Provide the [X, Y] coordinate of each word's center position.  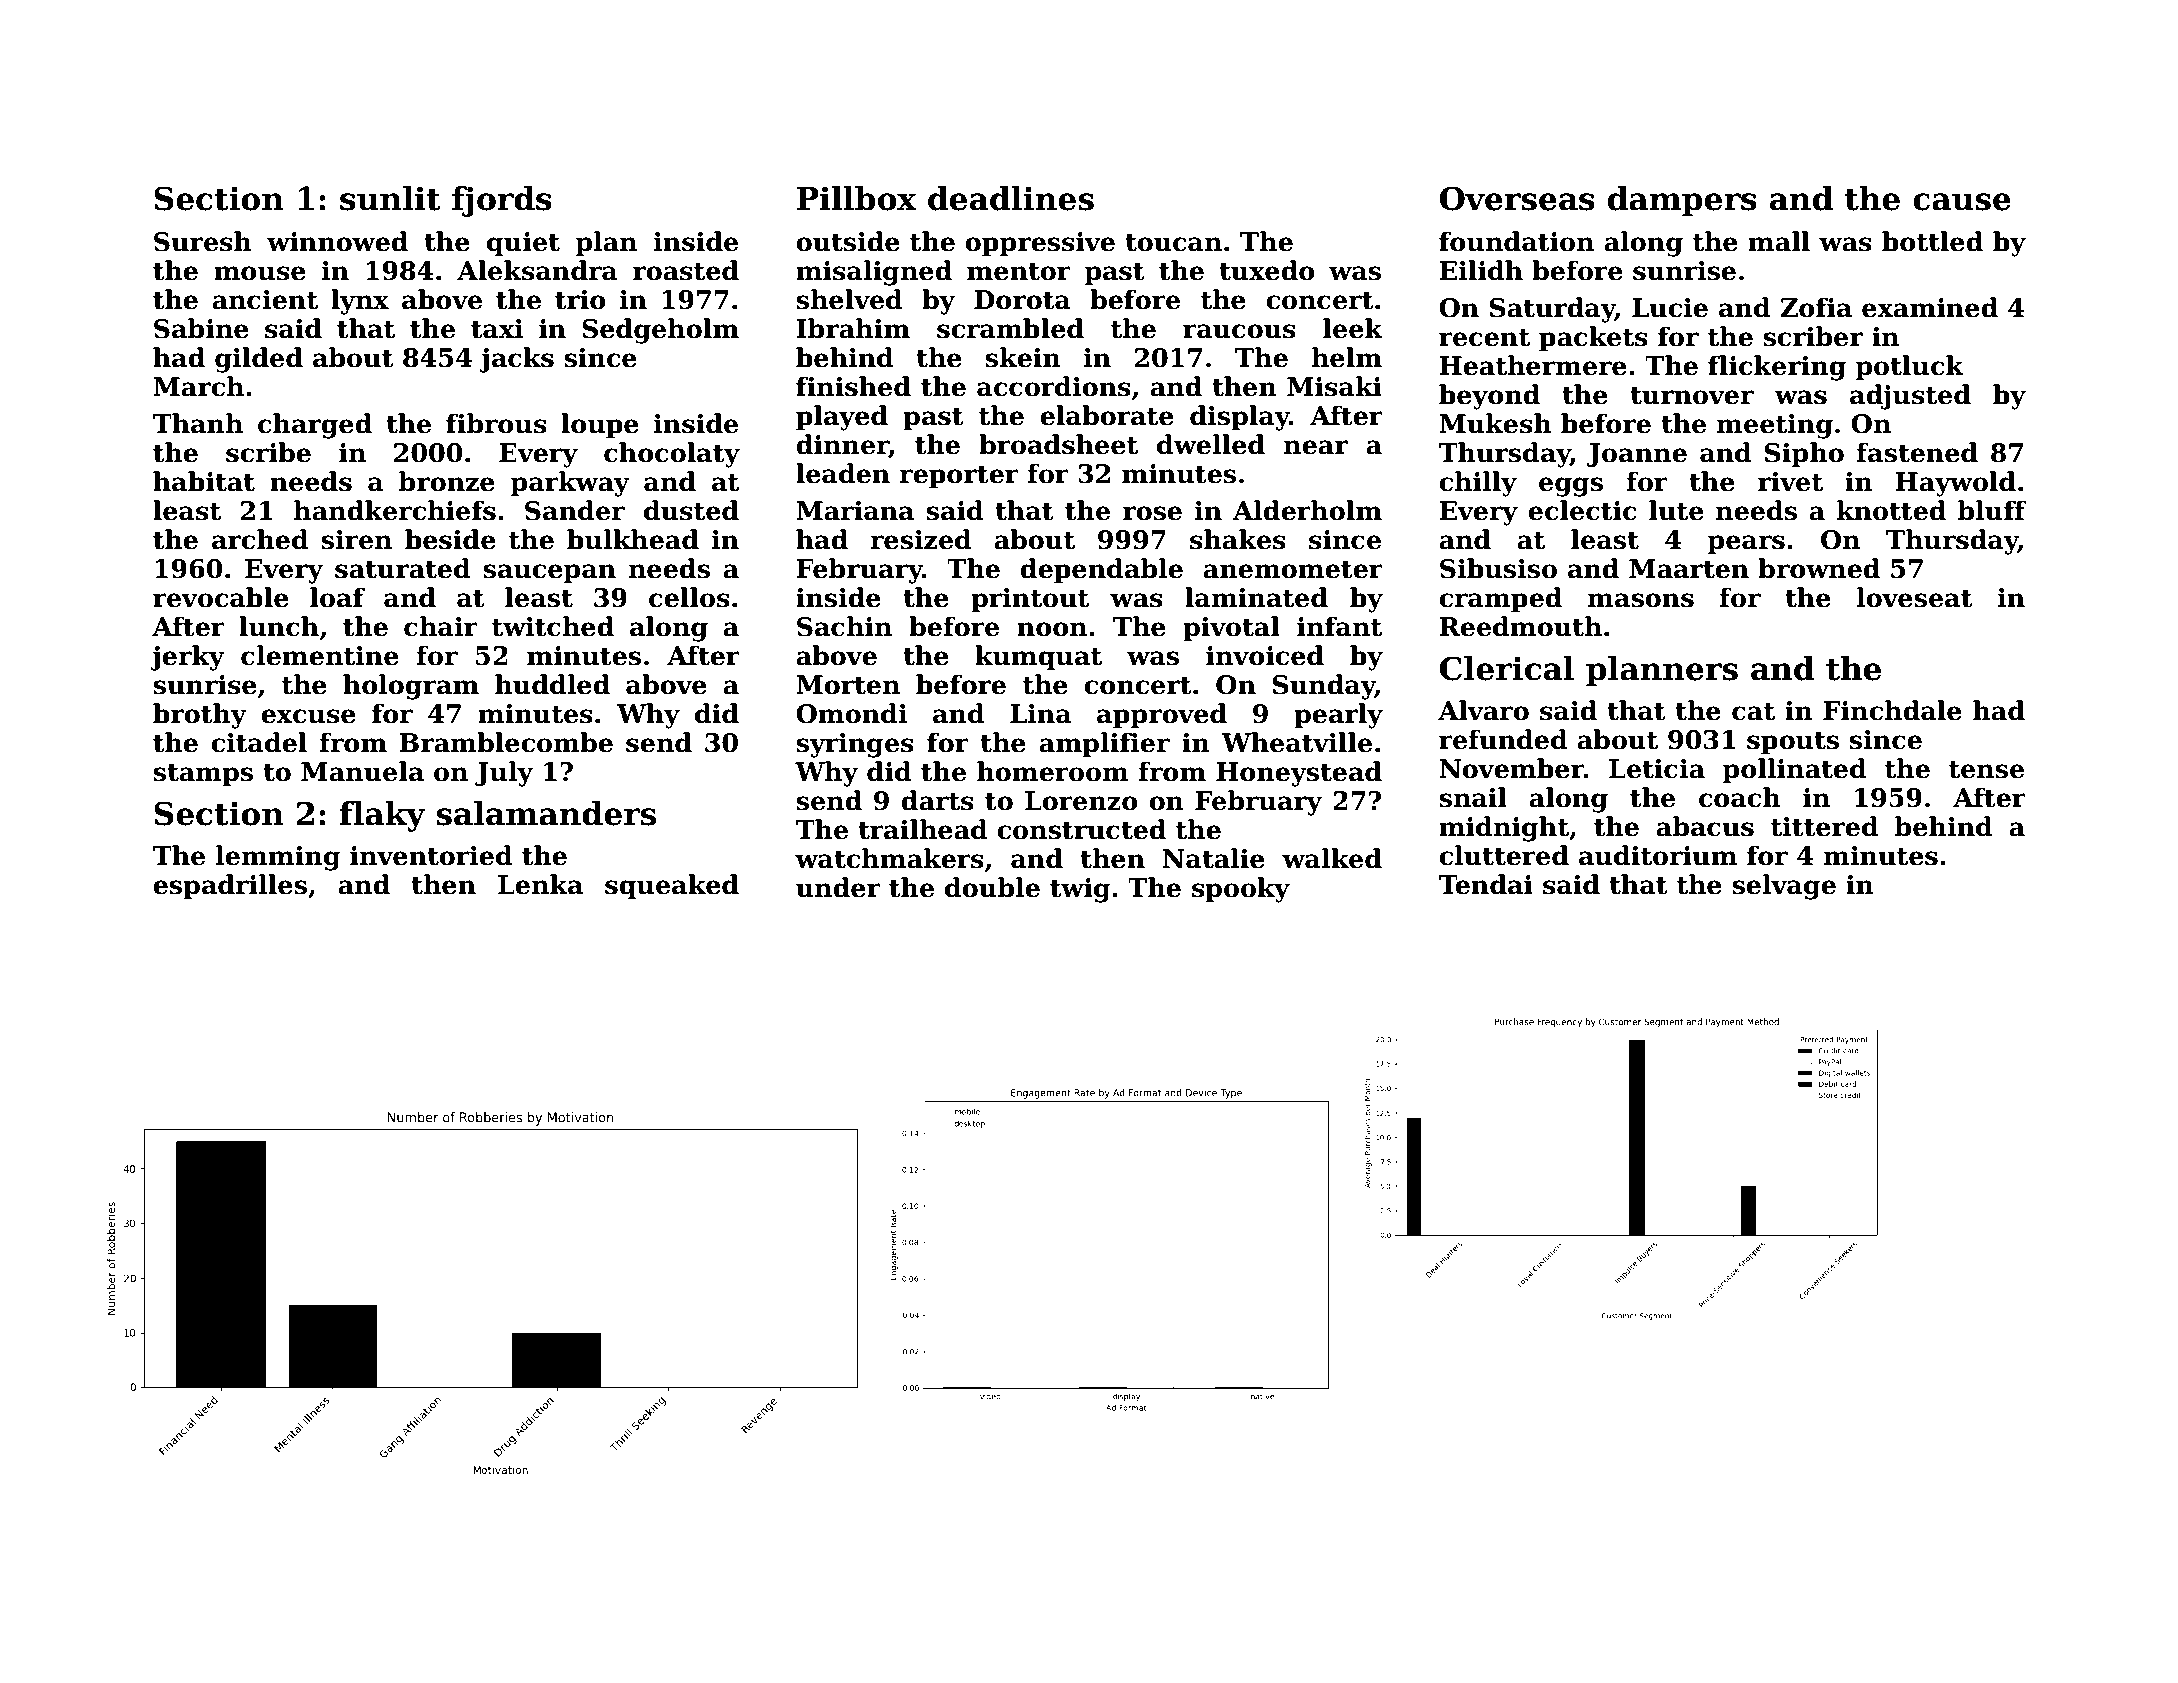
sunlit [390, 198]
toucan [1173, 243]
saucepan [549, 573]
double [992, 887]
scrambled [1010, 328]
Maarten [1689, 569]
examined [1930, 307]
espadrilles [230, 886]
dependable [1101, 570]
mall [1779, 241]
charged [315, 426]
